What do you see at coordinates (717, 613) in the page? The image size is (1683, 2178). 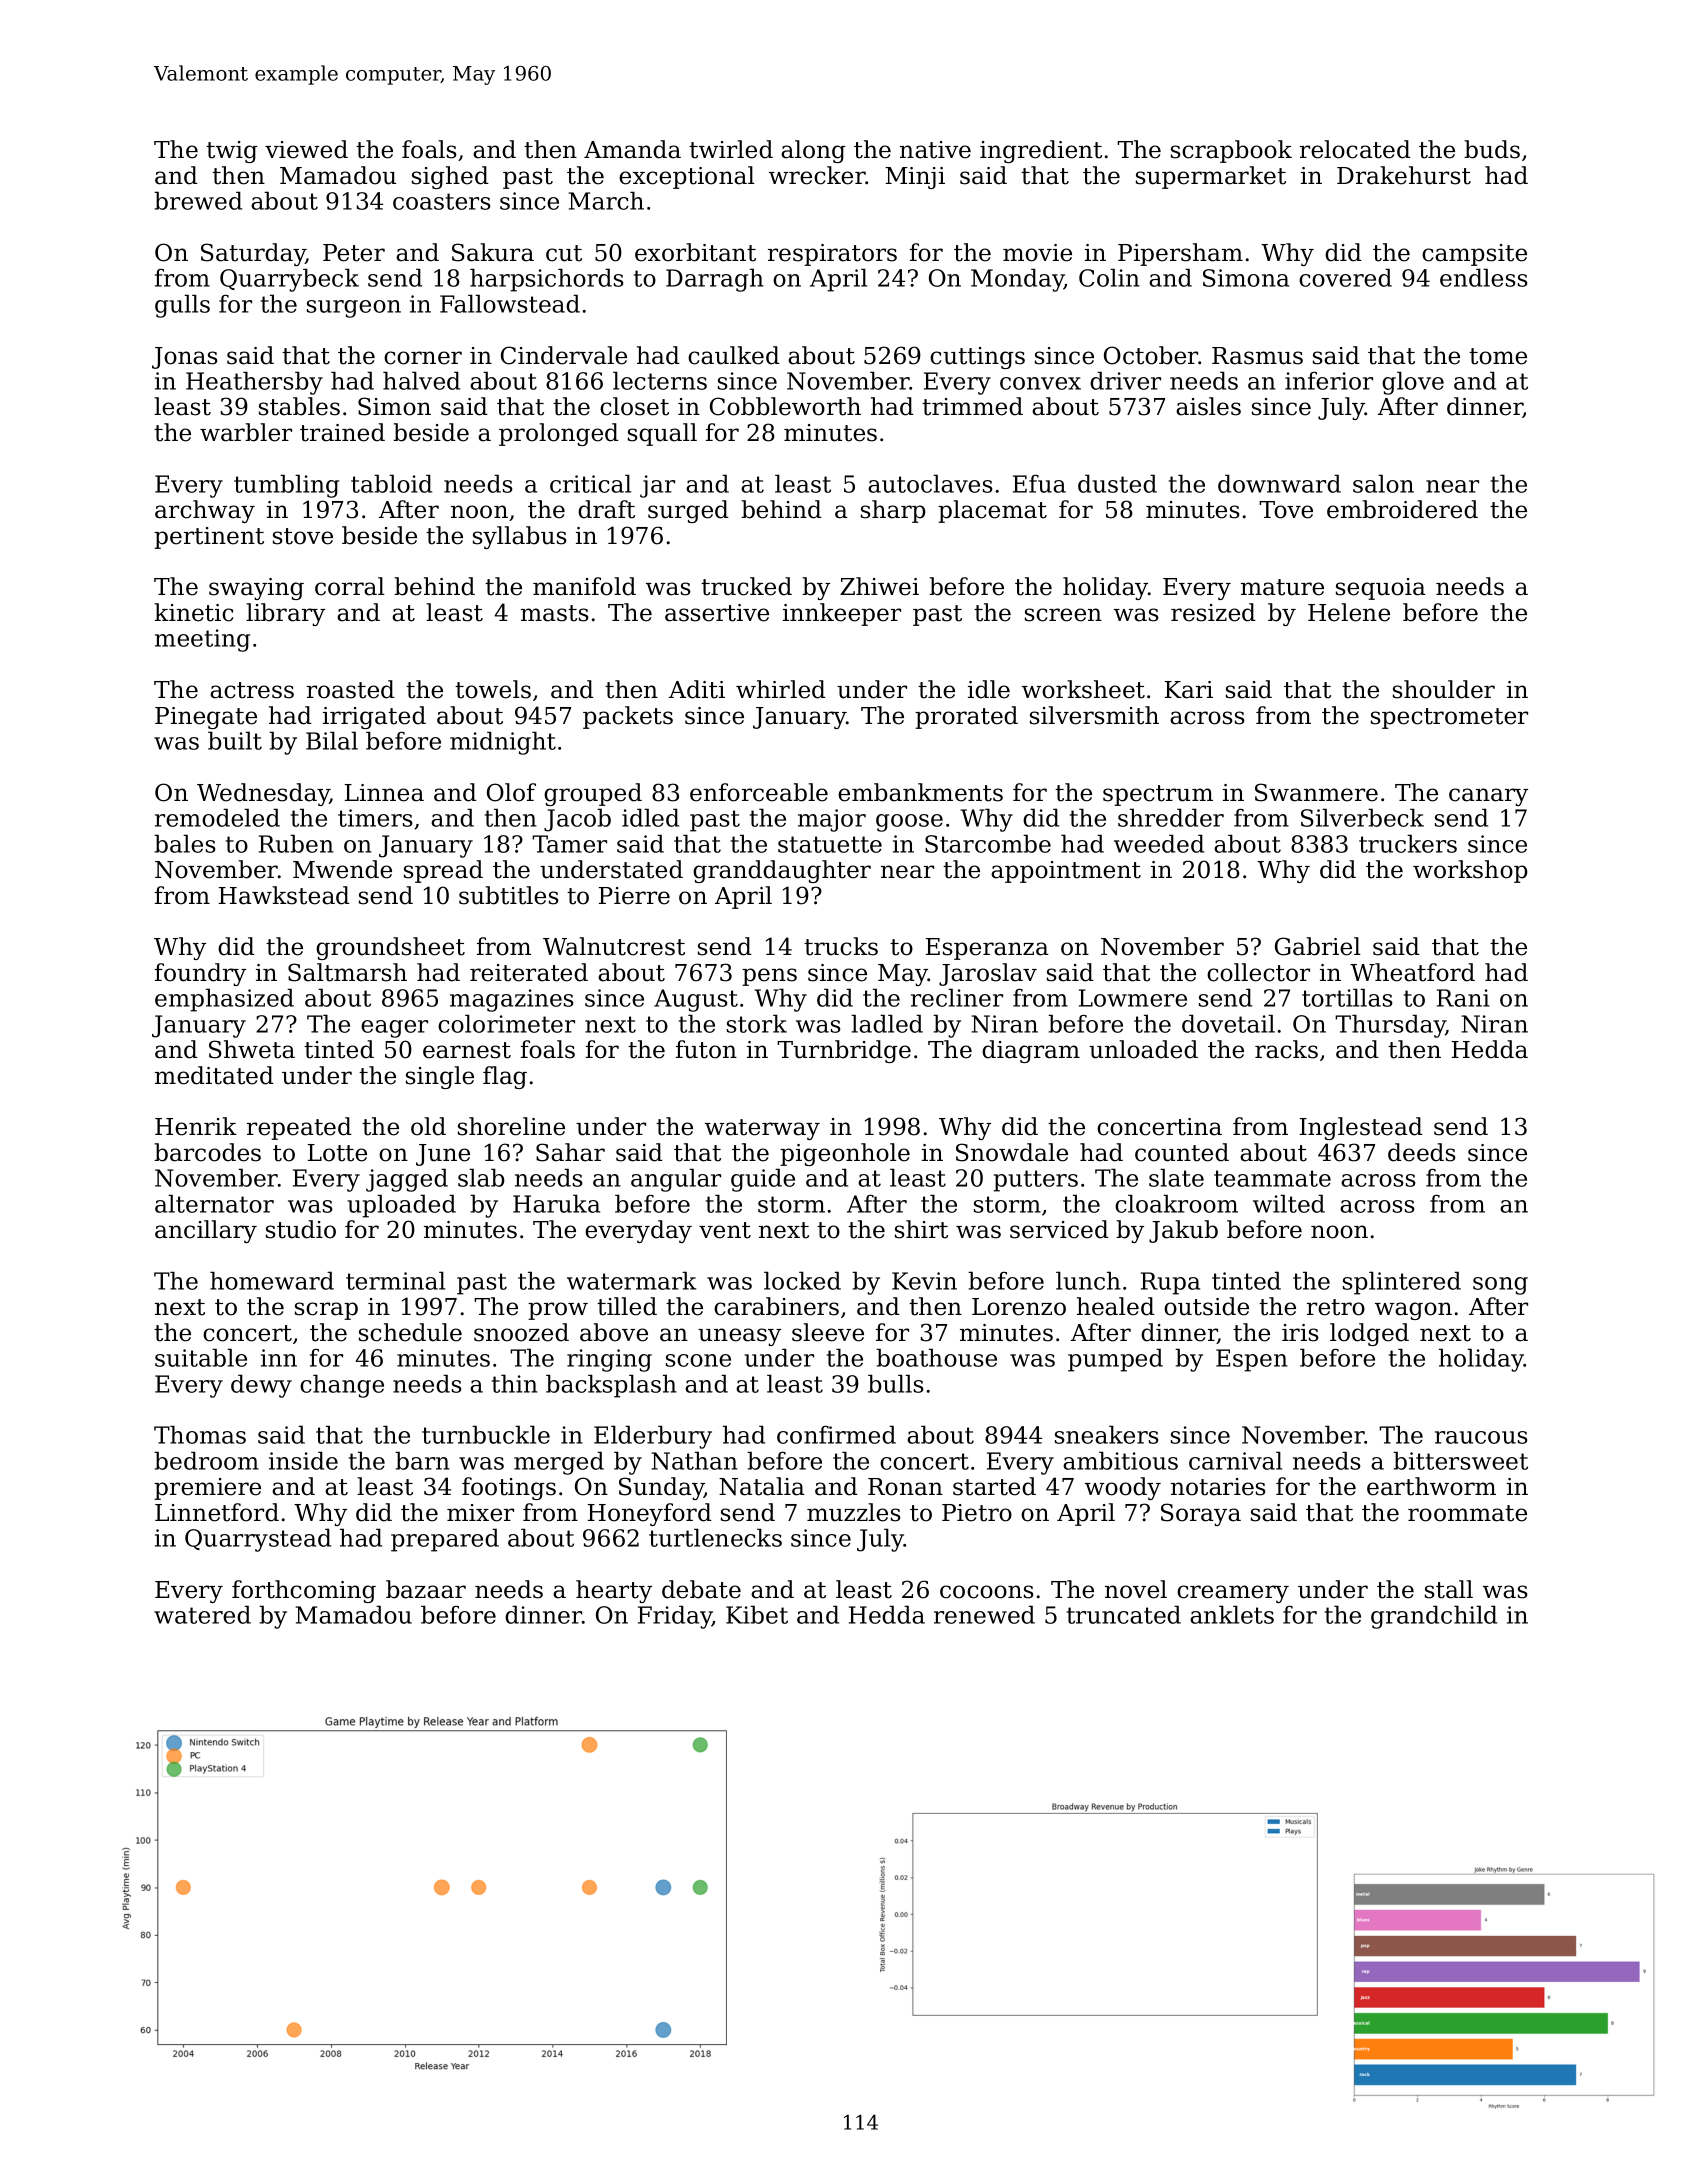 I see `assertive` at bounding box center [717, 613].
